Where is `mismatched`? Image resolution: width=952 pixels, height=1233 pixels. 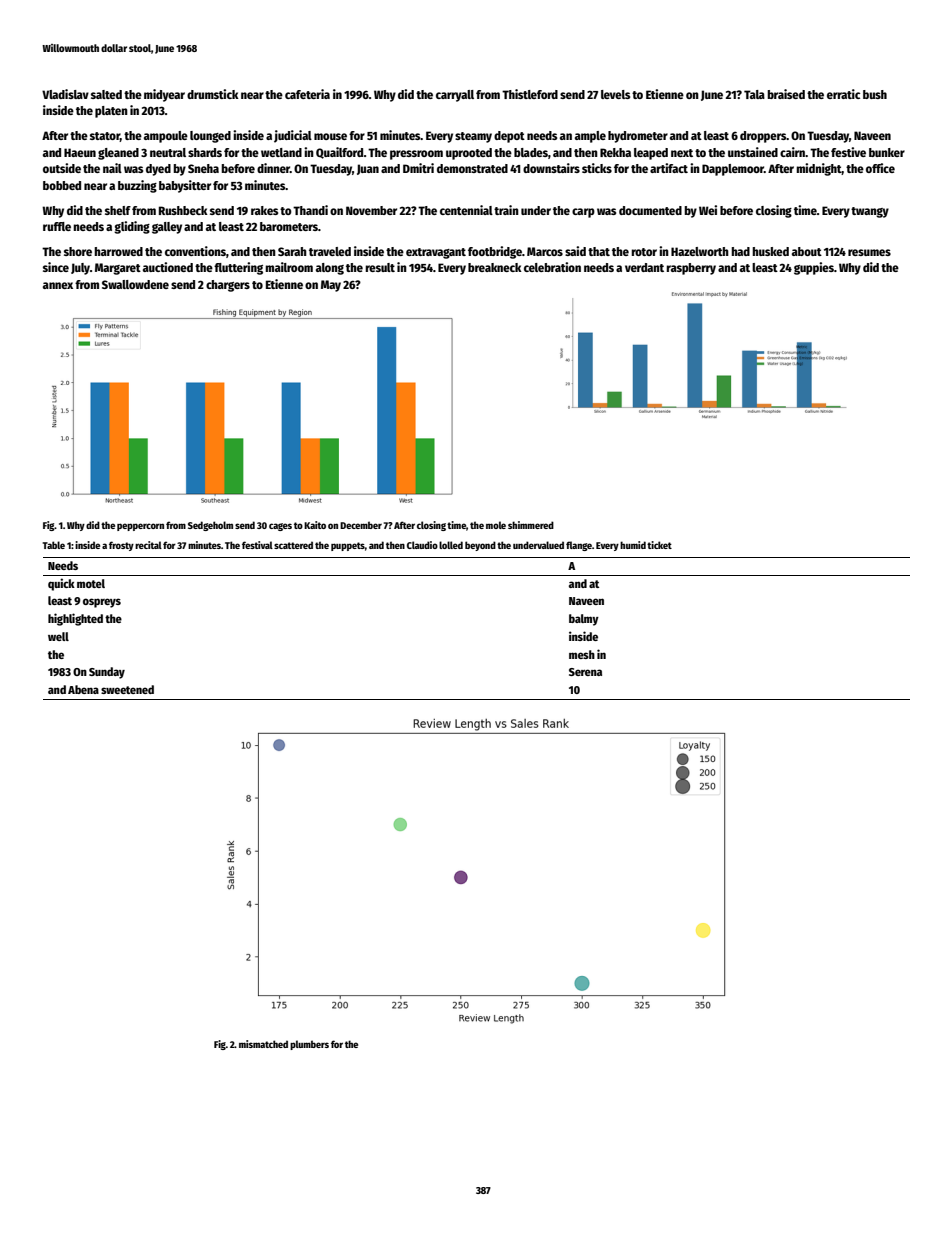
mismatched is located at coordinates (263, 1044).
